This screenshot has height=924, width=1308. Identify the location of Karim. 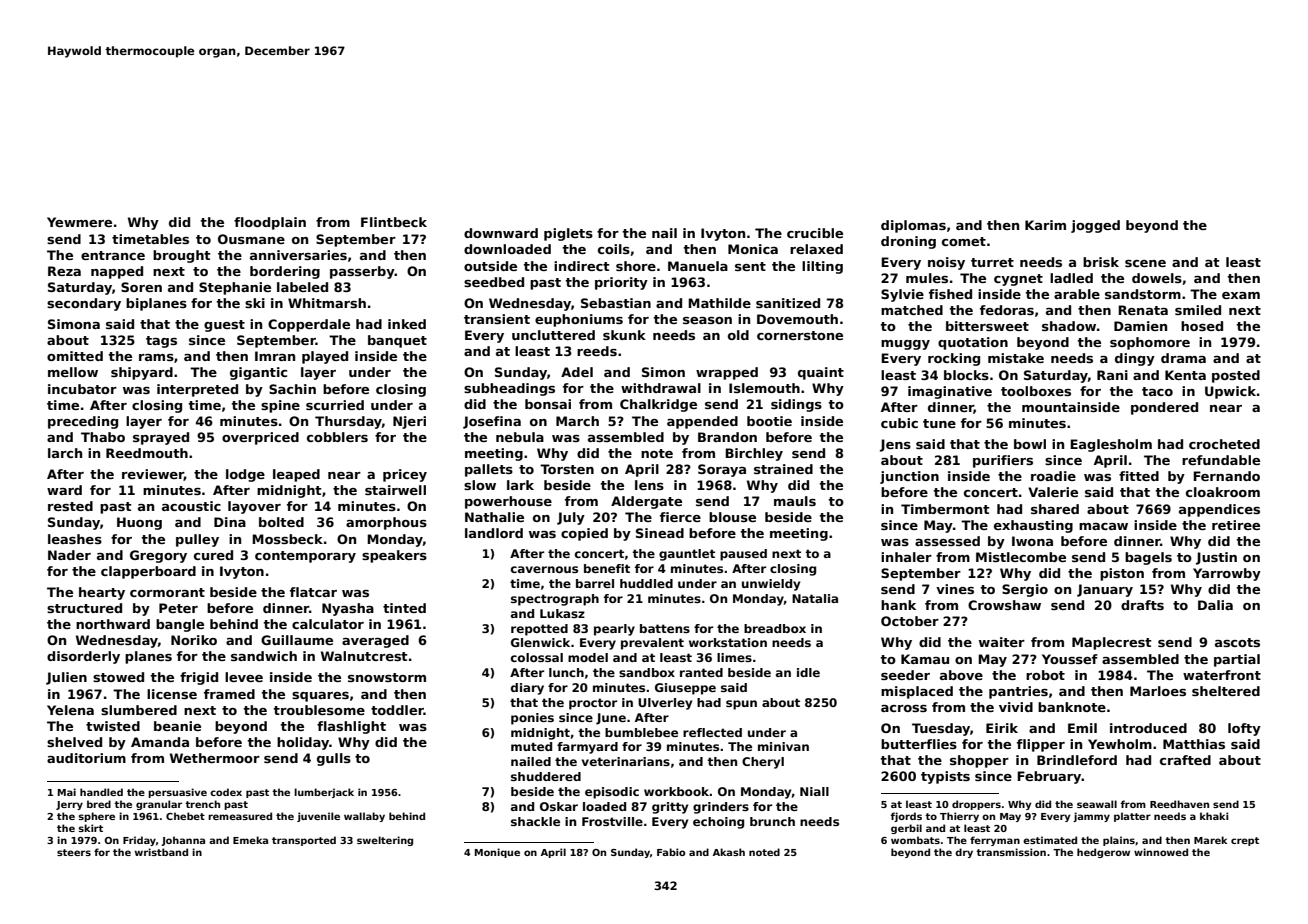
(1045, 225).
